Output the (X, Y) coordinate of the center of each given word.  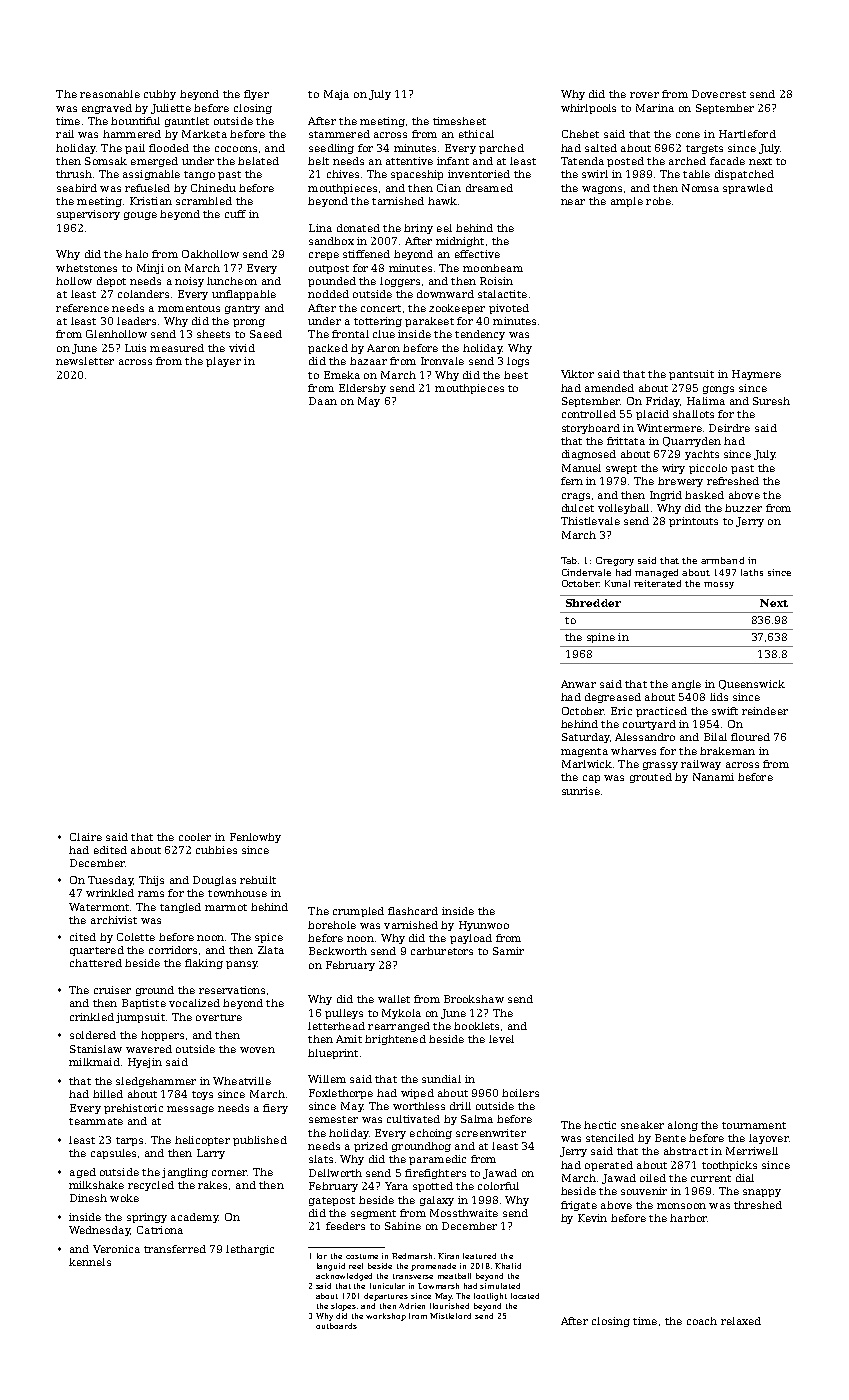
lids (719, 697)
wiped (417, 1094)
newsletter (85, 361)
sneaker (642, 1125)
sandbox (331, 241)
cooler (195, 837)
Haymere (756, 375)
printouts (693, 522)
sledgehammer (156, 1082)
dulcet (578, 508)
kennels (90, 1262)
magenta (584, 752)
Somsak (106, 161)
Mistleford (450, 1316)
